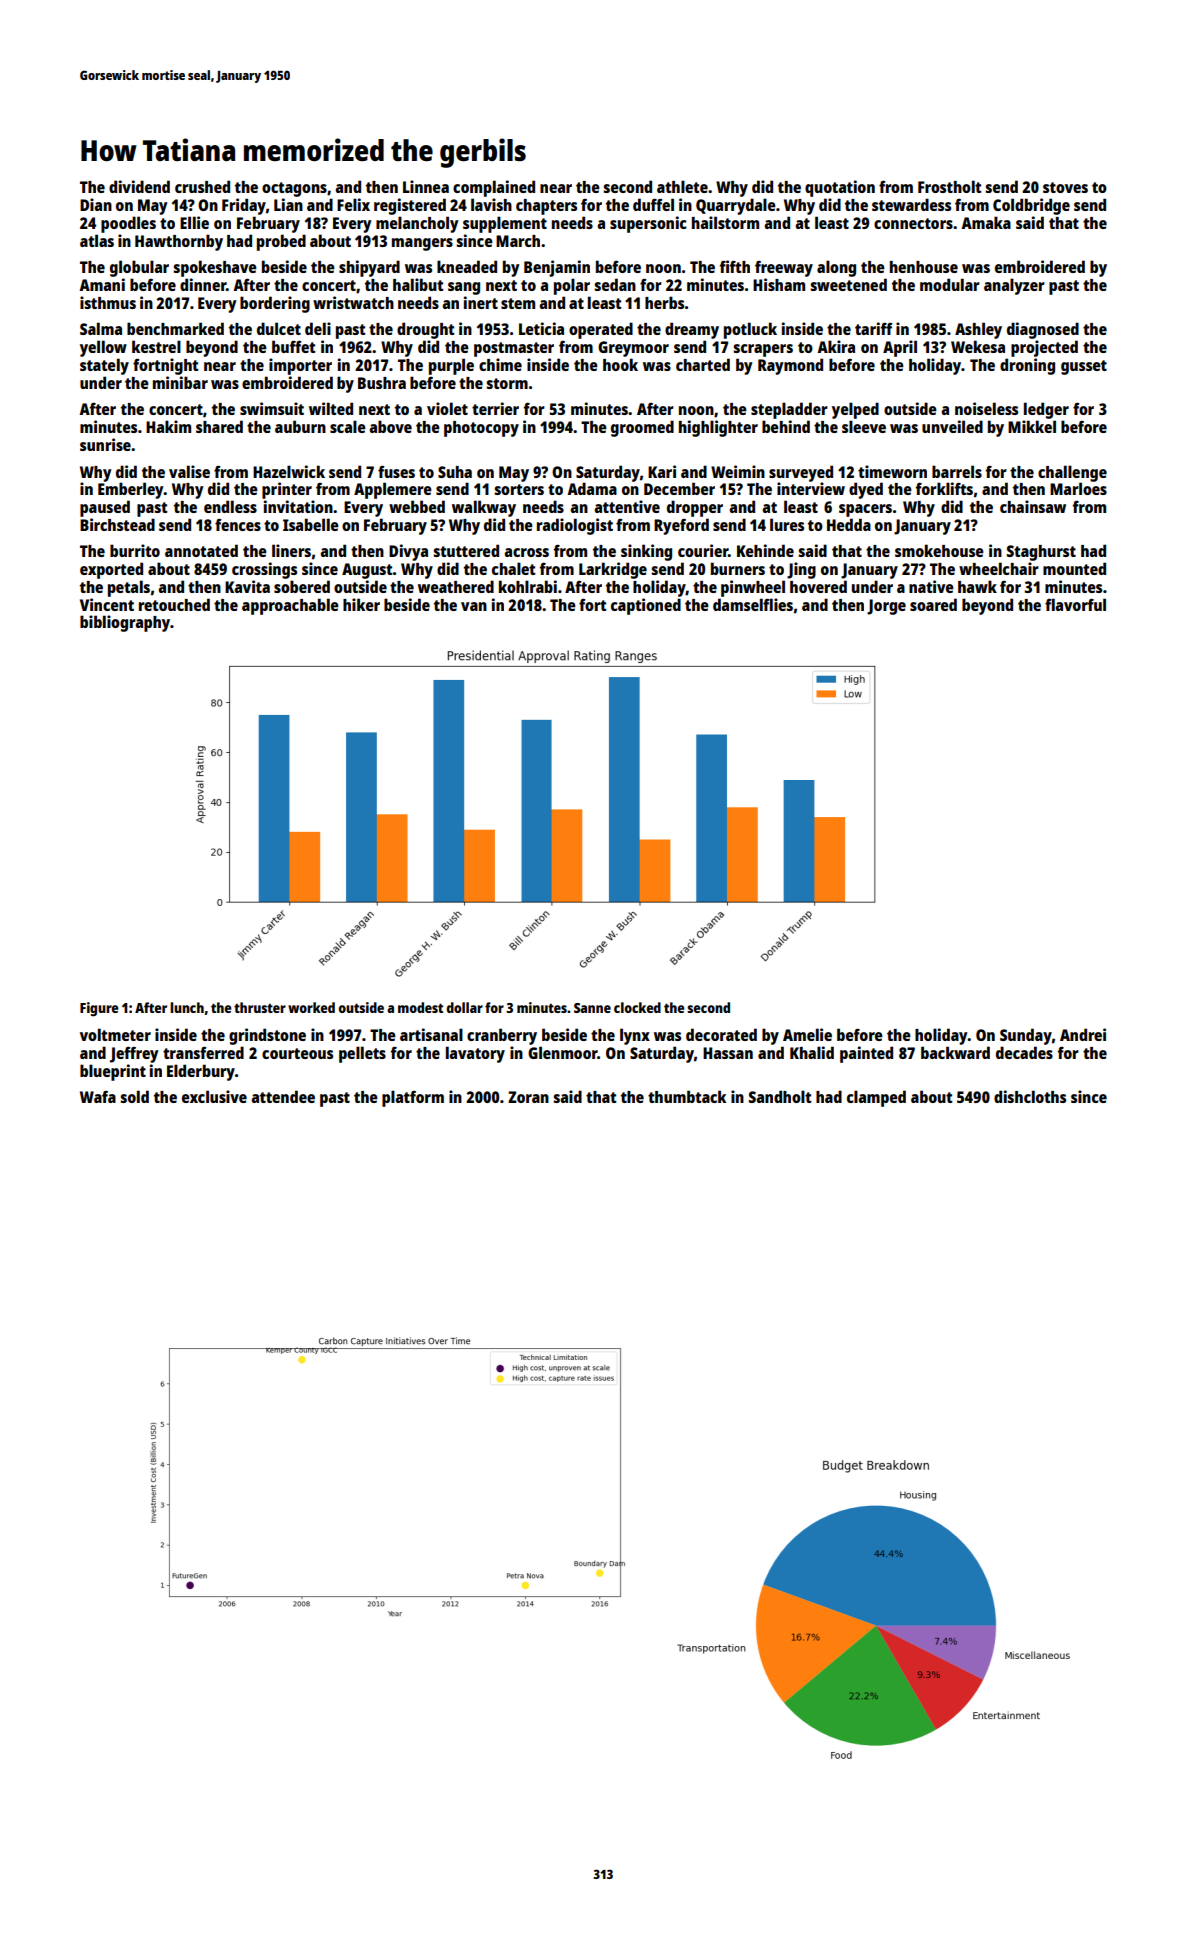  Describe the element at coordinates (637, 1007) in the document. I see `clocked` at that location.
